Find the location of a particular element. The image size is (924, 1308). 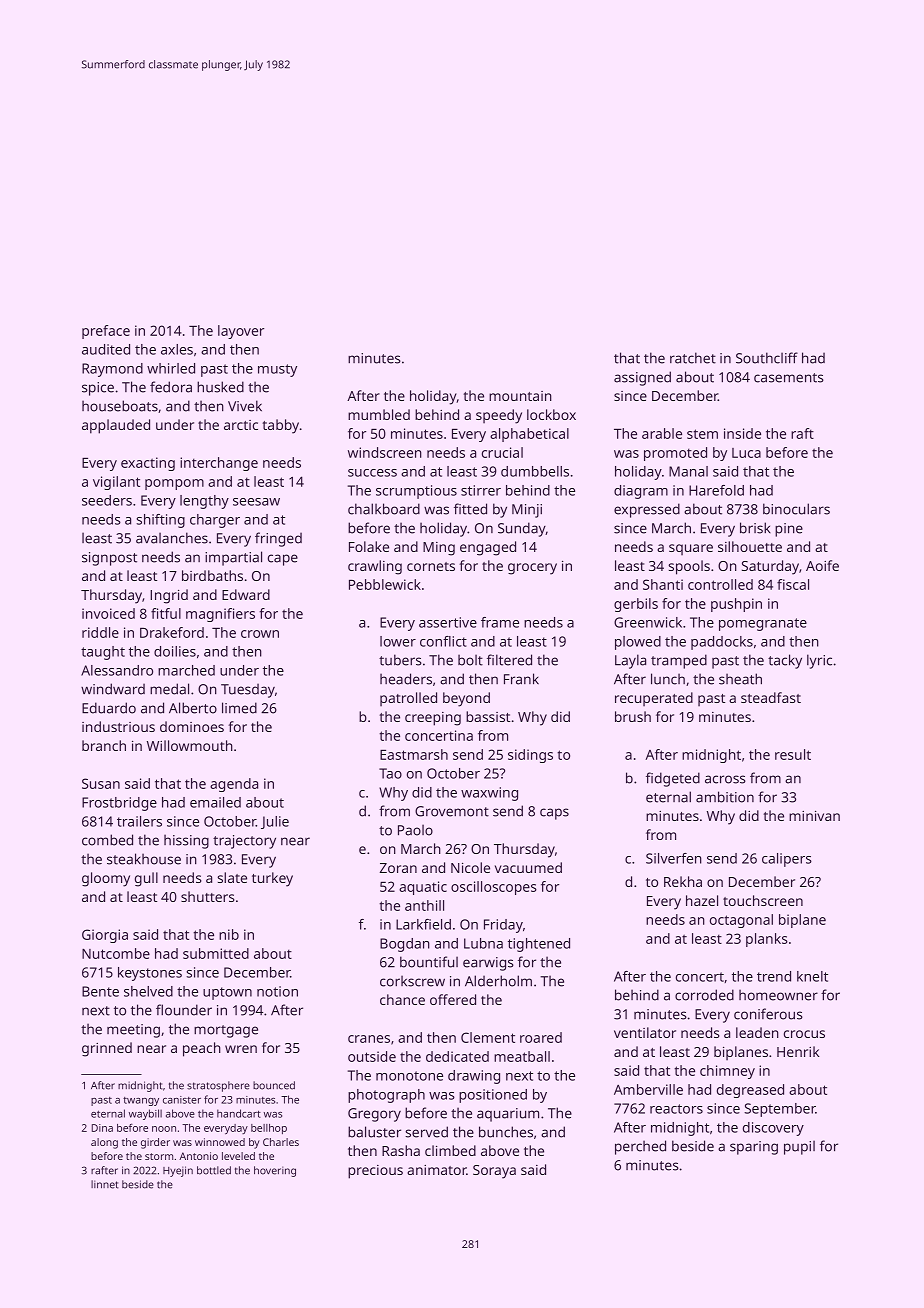

hovering is located at coordinates (275, 1171).
